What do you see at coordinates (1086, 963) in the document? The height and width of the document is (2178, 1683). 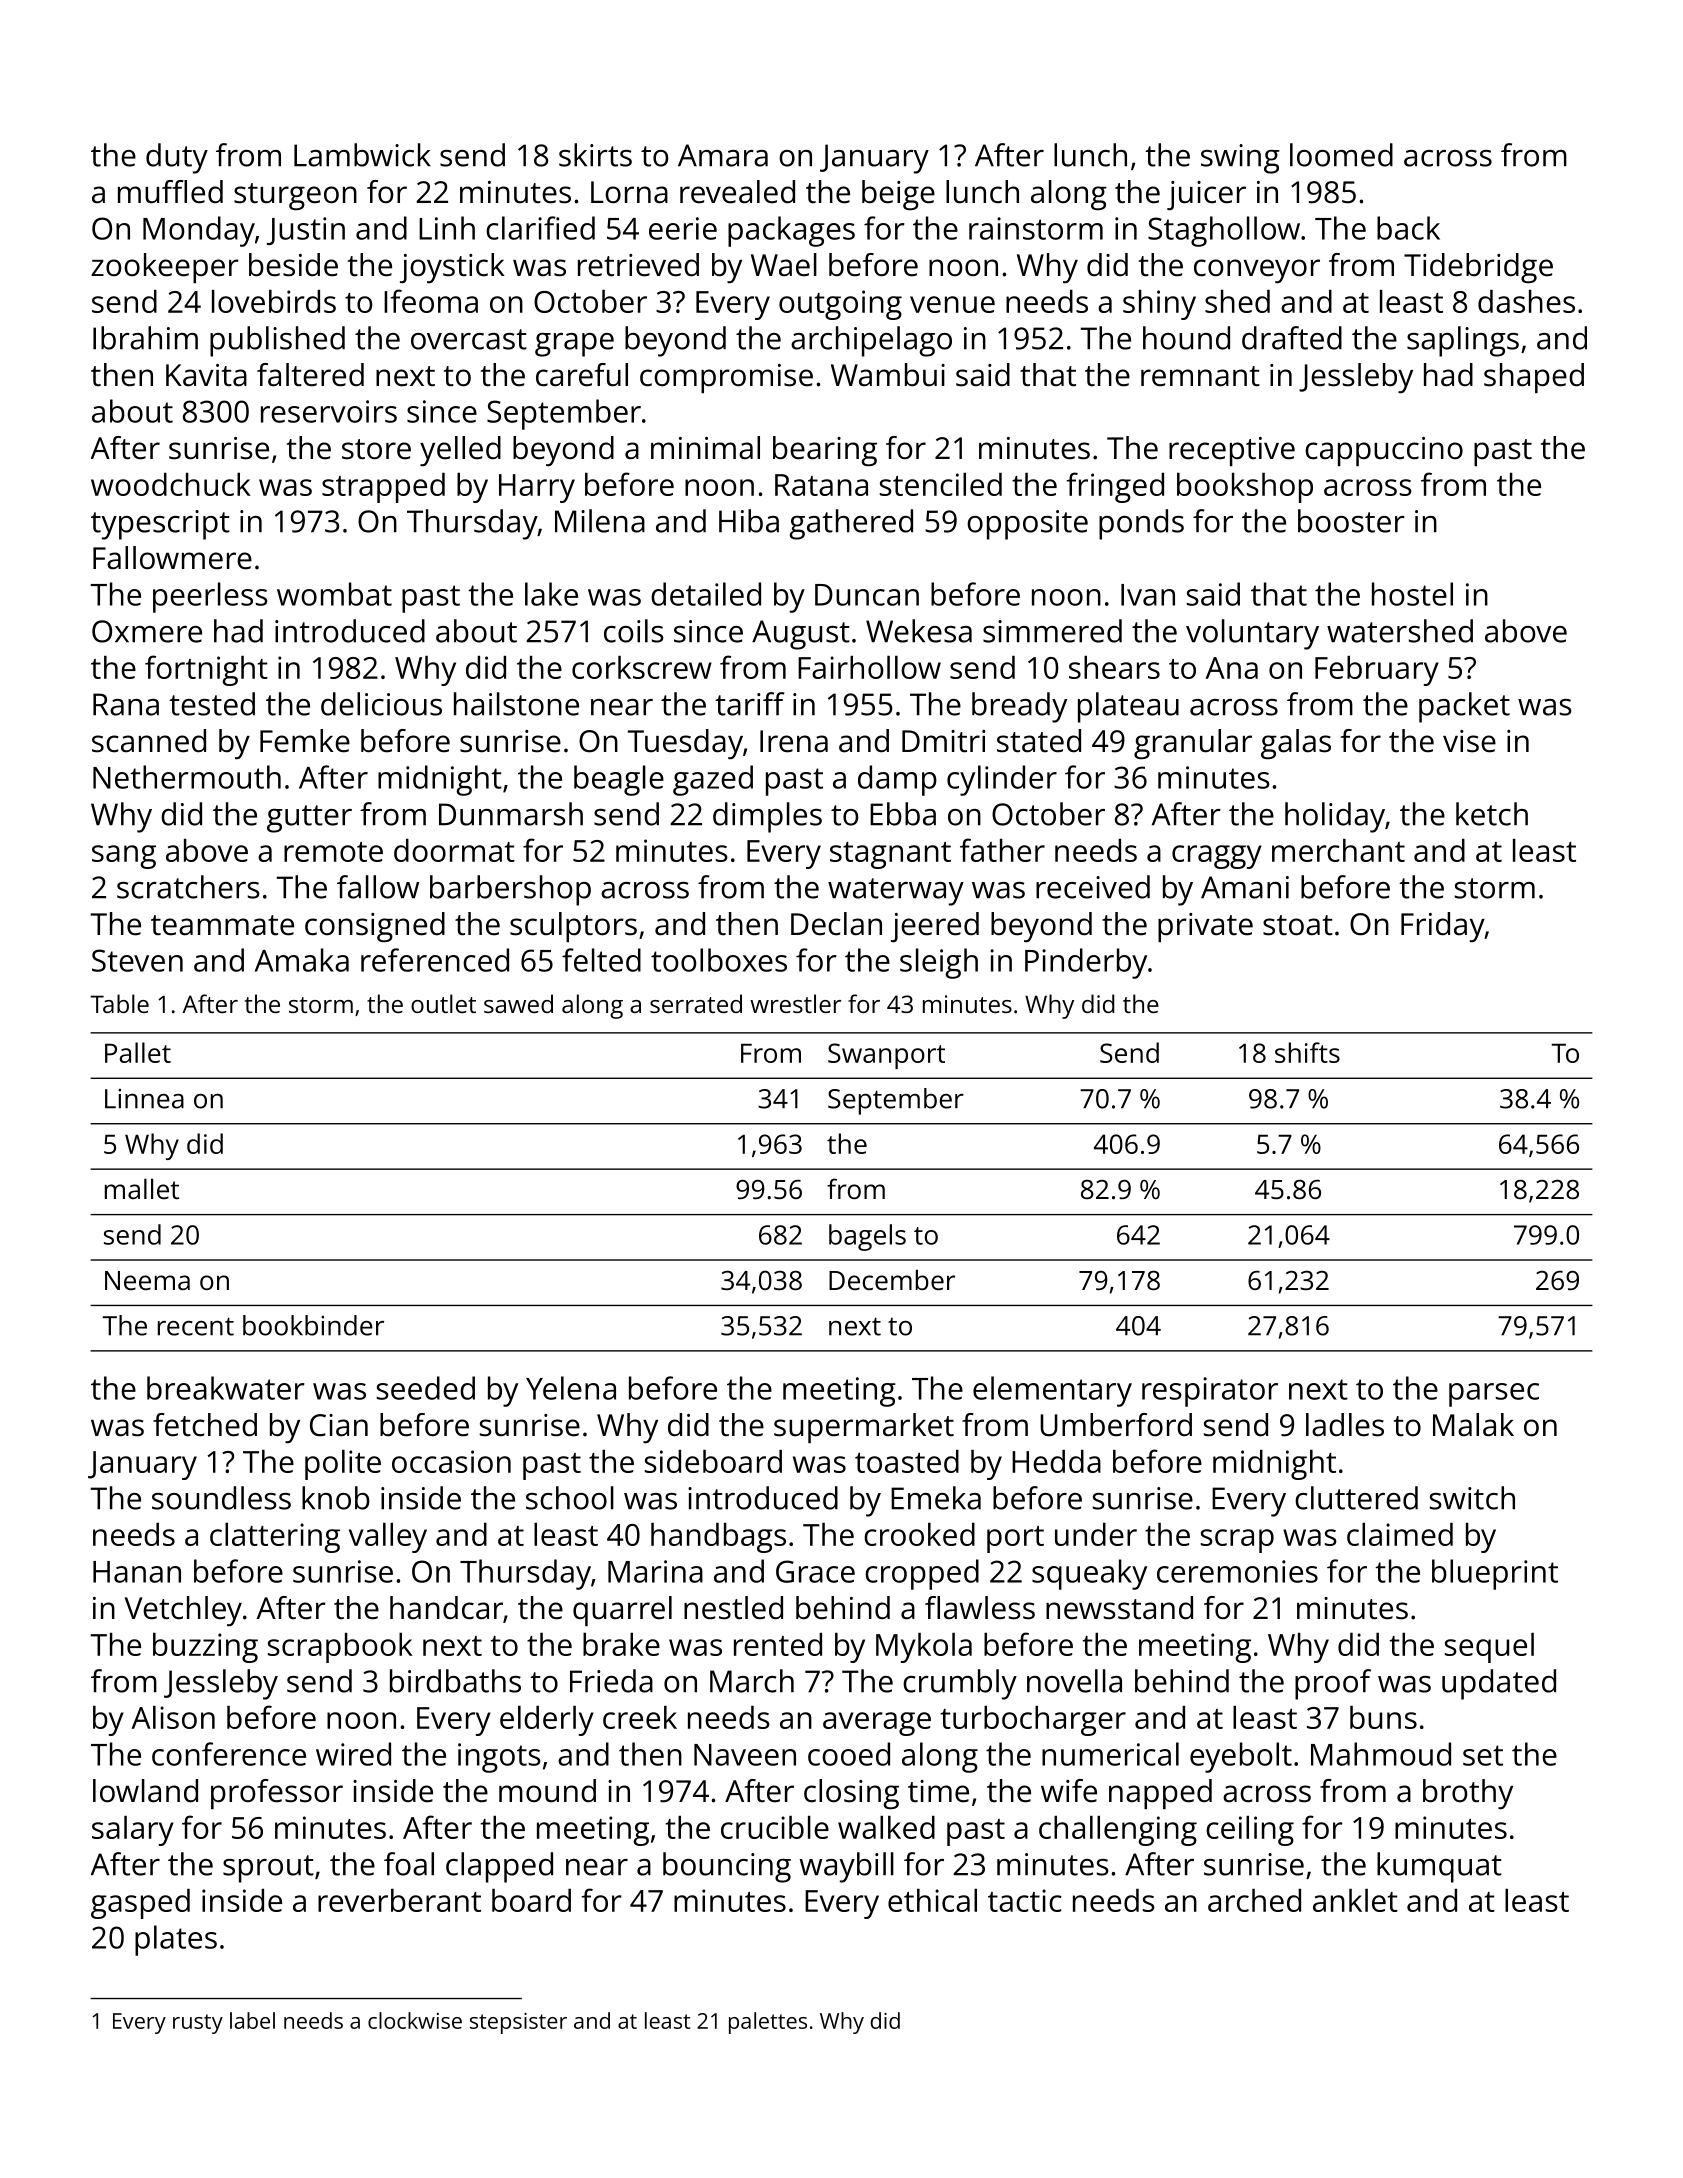 I see `Pinderby` at bounding box center [1086, 963].
